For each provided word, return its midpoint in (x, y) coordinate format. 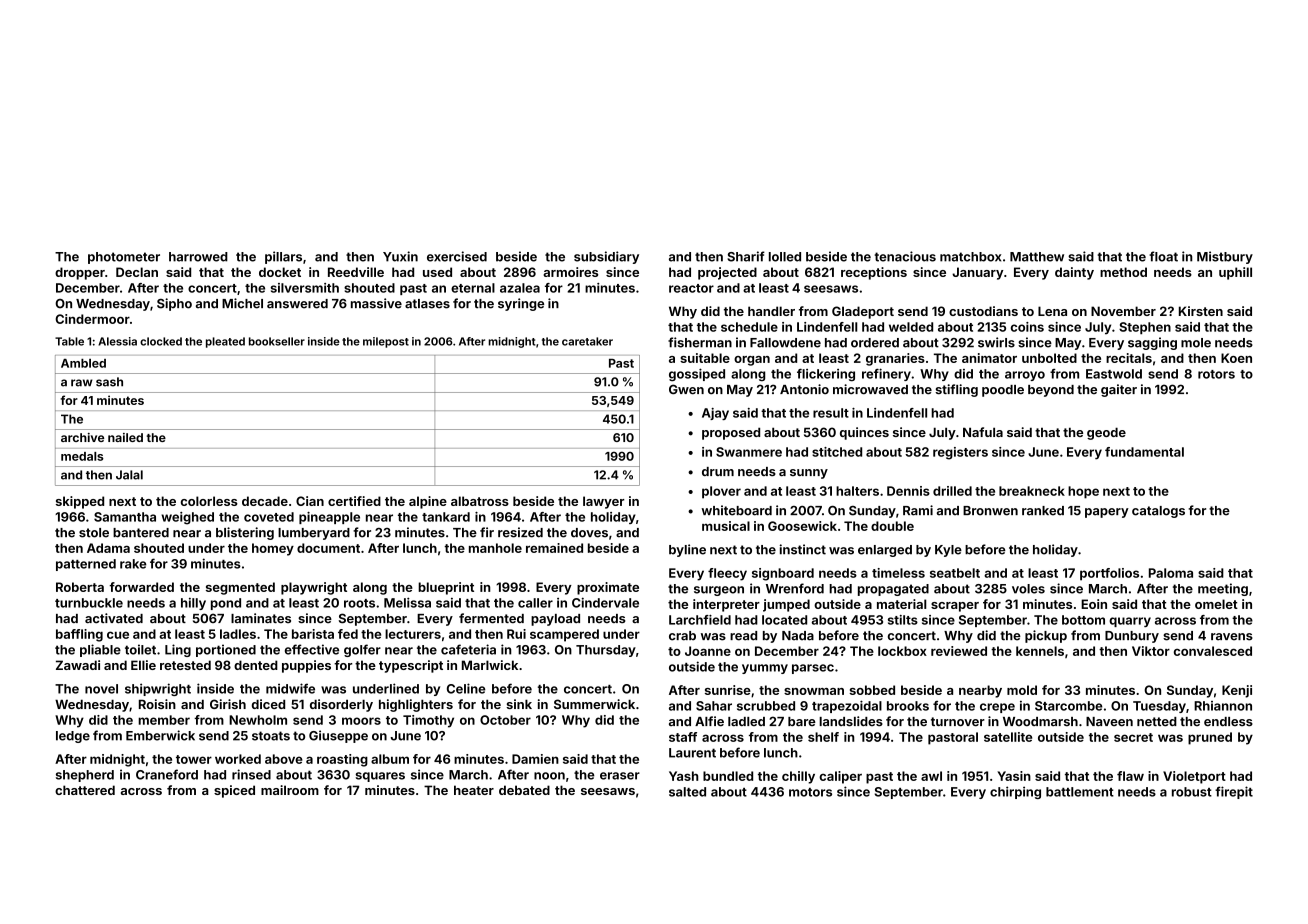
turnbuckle (89, 603)
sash (109, 382)
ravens (1232, 637)
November (1123, 311)
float (1163, 256)
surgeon (719, 591)
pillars (283, 257)
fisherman (700, 342)
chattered (85, 790)
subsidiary (606, 257)
